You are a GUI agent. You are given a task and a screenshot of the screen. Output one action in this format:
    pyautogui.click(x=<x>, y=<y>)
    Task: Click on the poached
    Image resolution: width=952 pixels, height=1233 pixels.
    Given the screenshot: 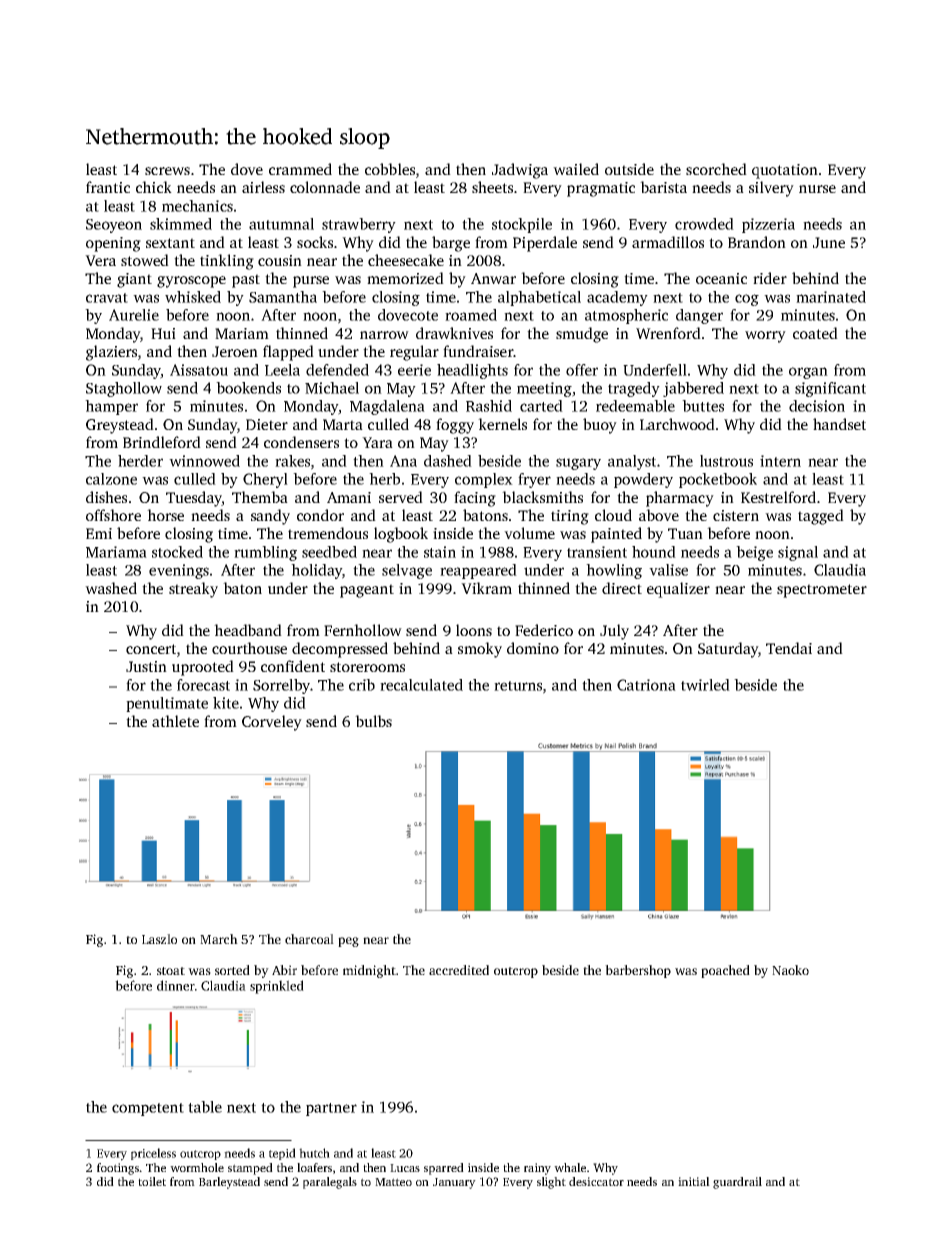 What is the action you would take?
    pyautogui.click(x=725, y=971)
